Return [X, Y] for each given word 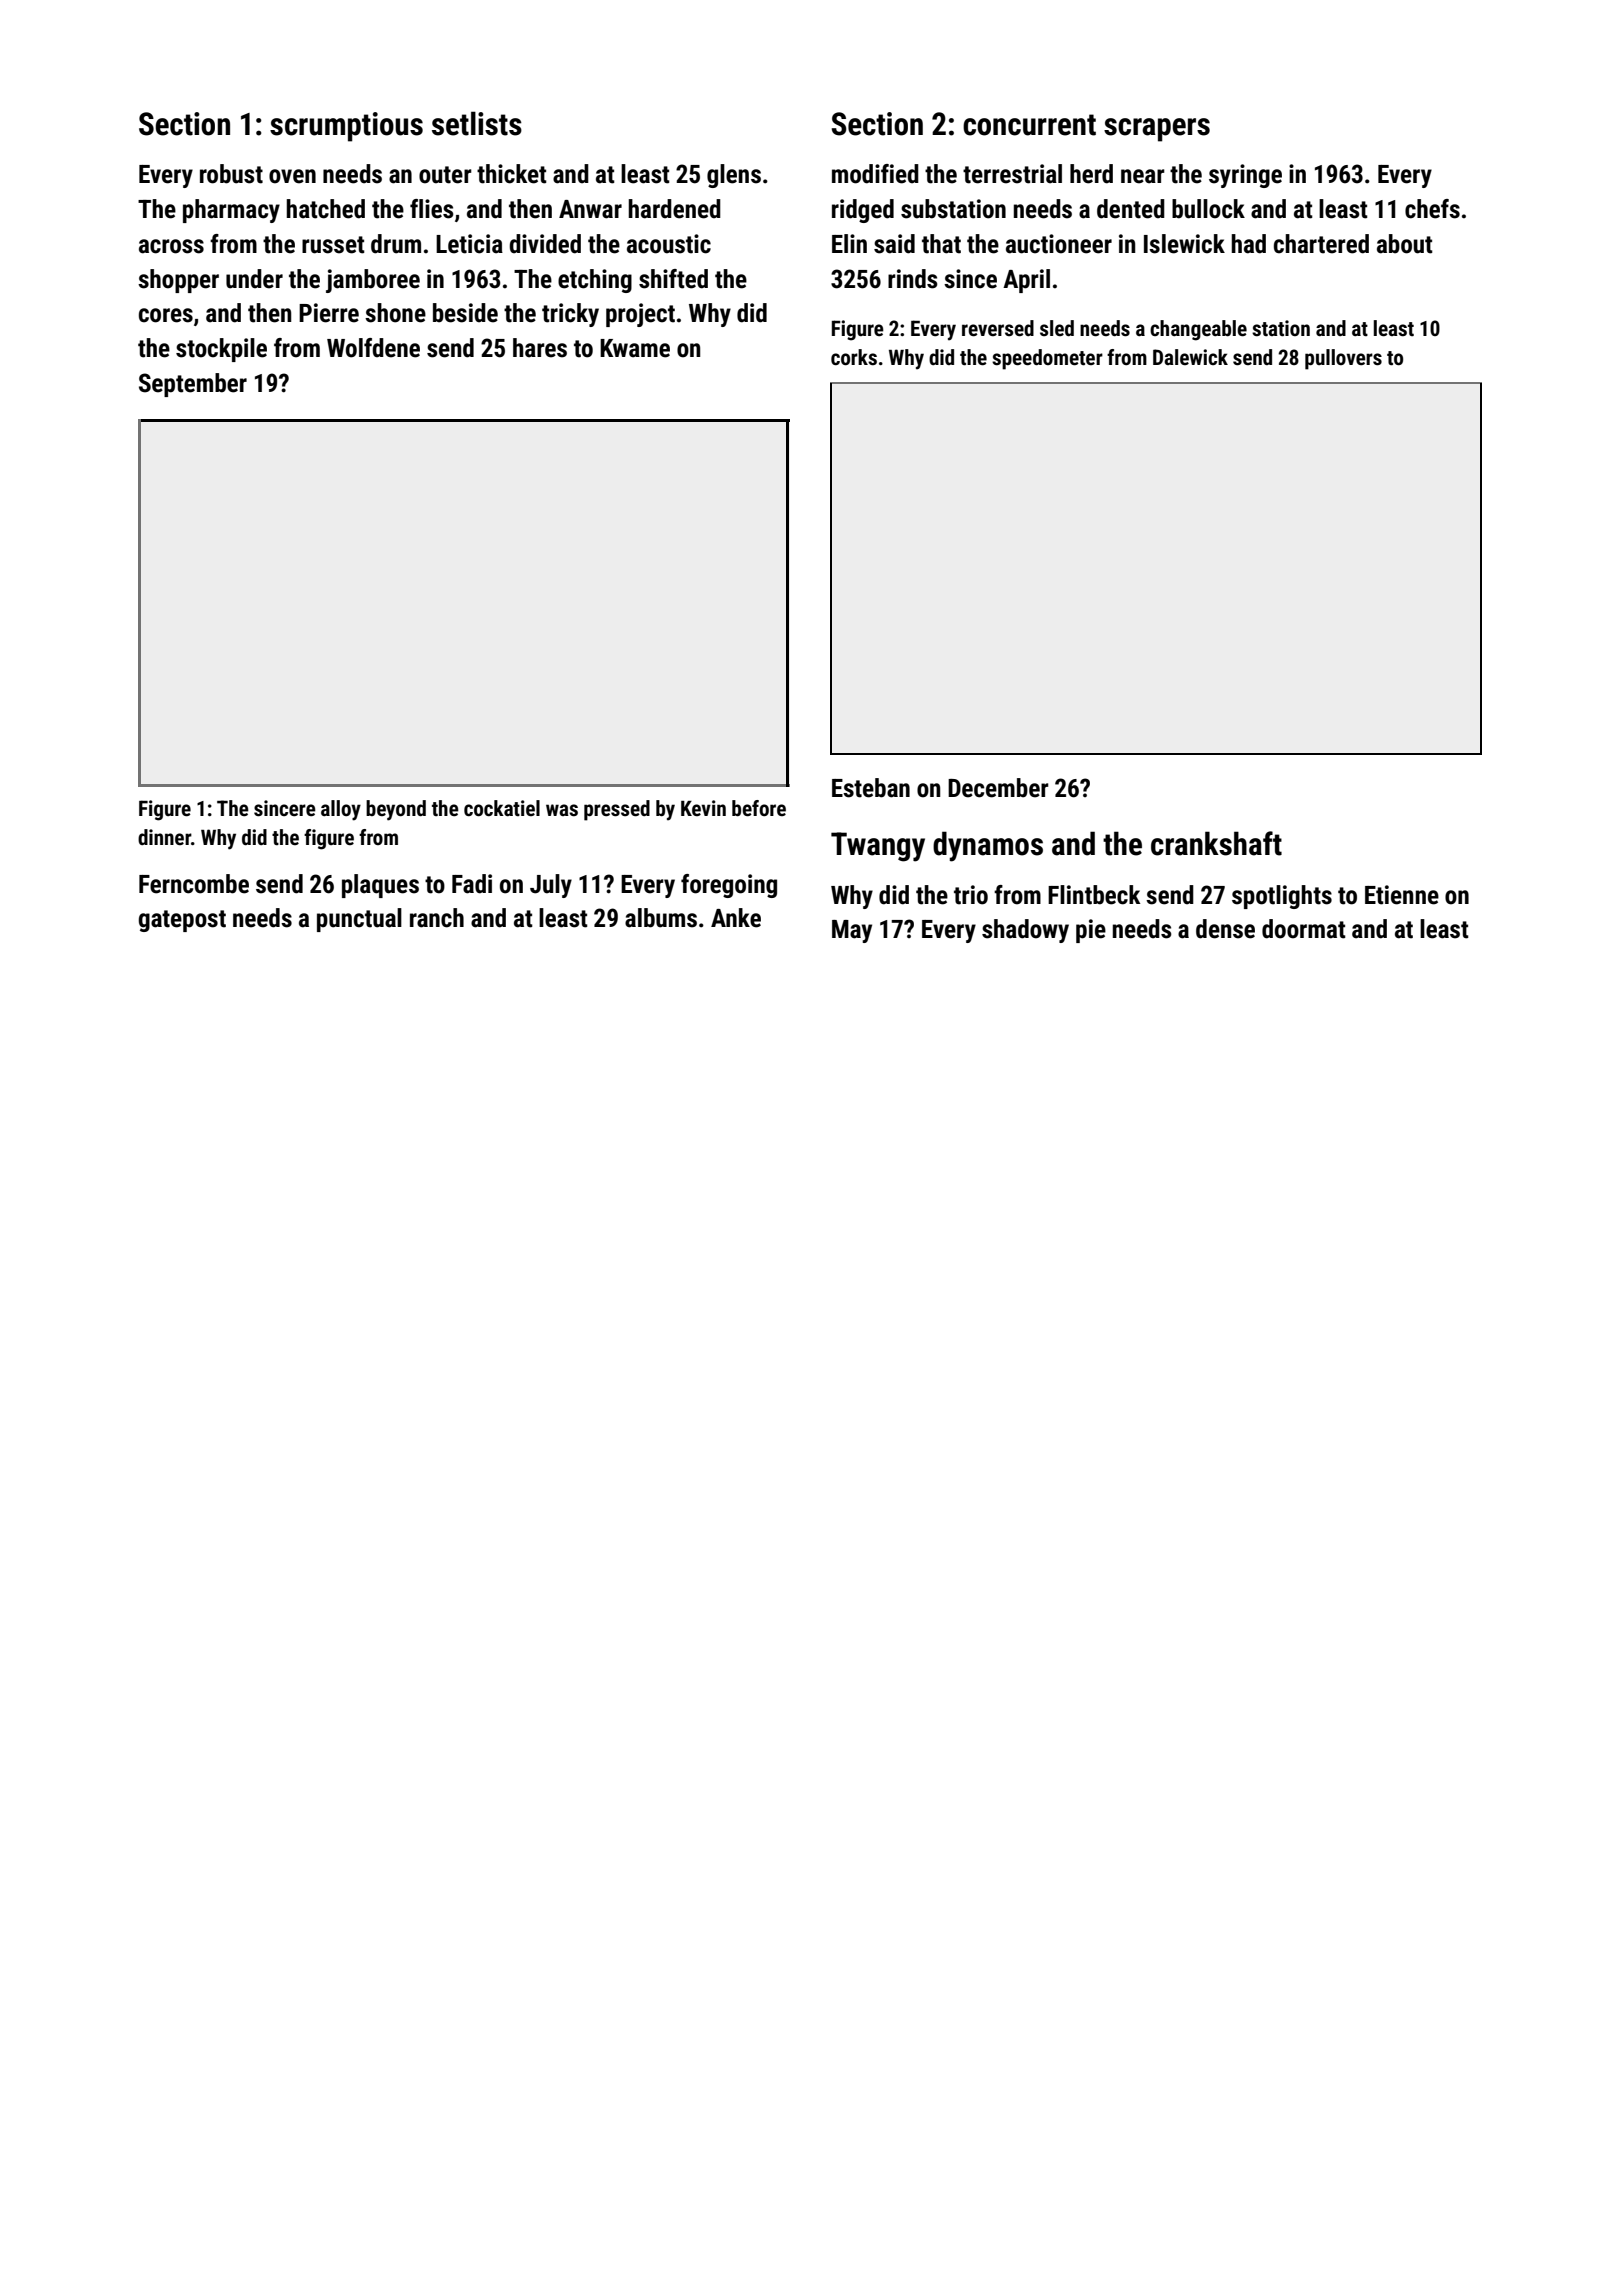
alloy [341, 810]
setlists [477, 123]
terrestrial [1012, 174]
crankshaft [1216, 843]
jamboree [373, 281]
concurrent [1029, 125]
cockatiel [502, 808]
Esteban [871, 788]
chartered [1321, 244]
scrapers [1157, 130]
